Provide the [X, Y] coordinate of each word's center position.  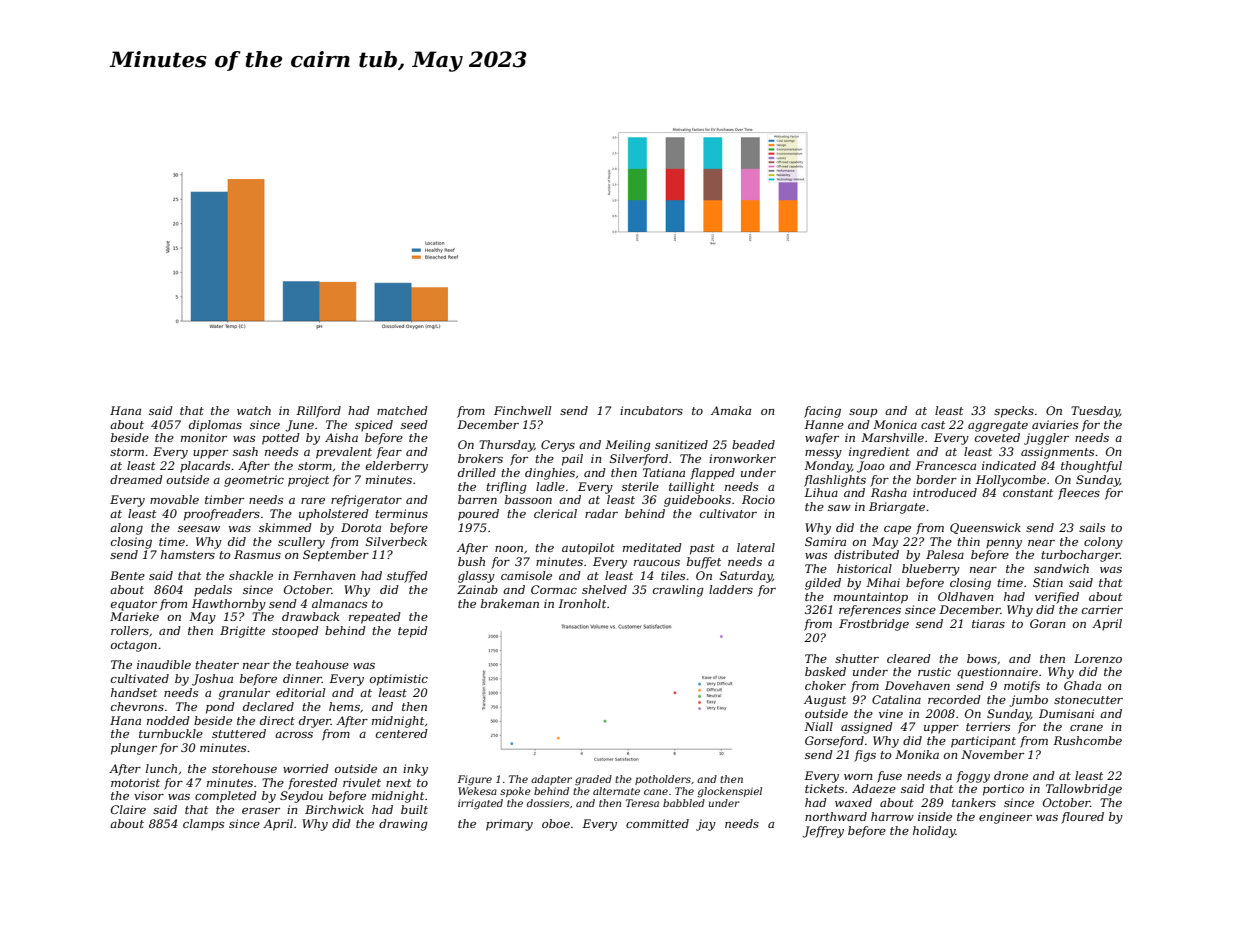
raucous [657, 563]
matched [402, 410]
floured [1082, 818]
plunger [134, 749]
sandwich [1061, 568]
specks [1014, 412]
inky [415, 770]
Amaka [731, 410]
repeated [375, 618]
